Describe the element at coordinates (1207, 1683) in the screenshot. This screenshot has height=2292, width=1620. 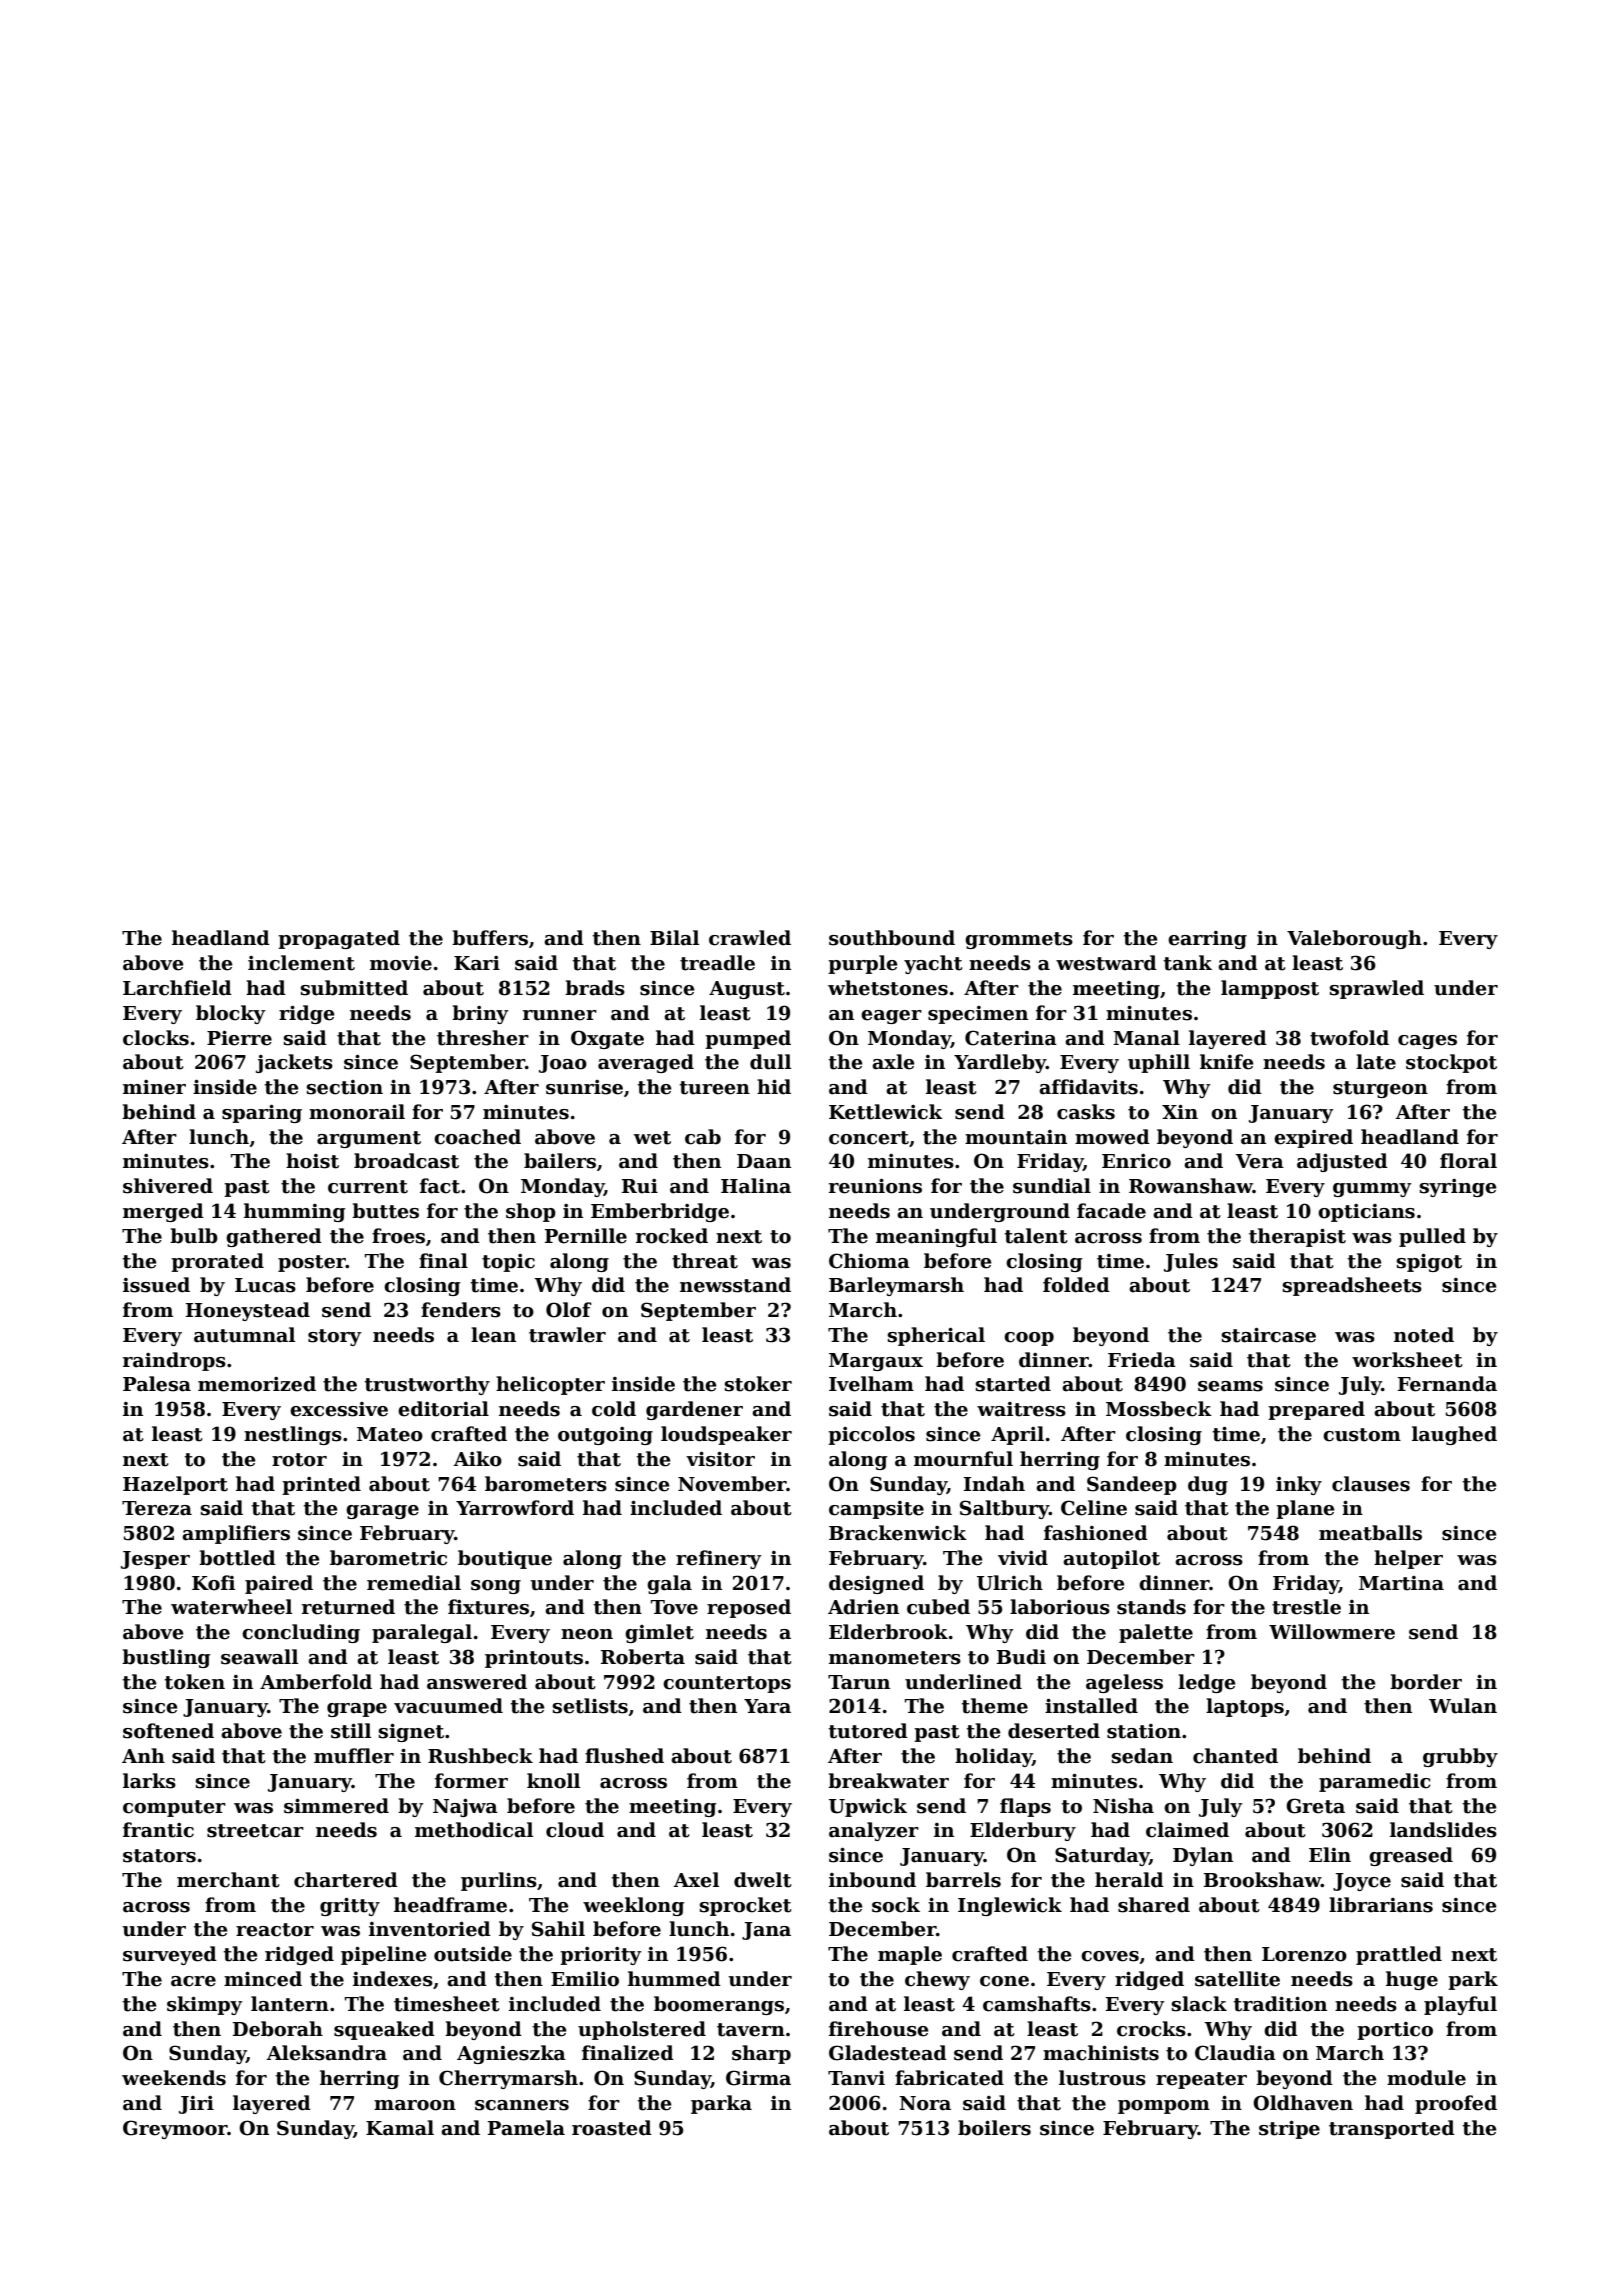
I see `ledge` at that location.
